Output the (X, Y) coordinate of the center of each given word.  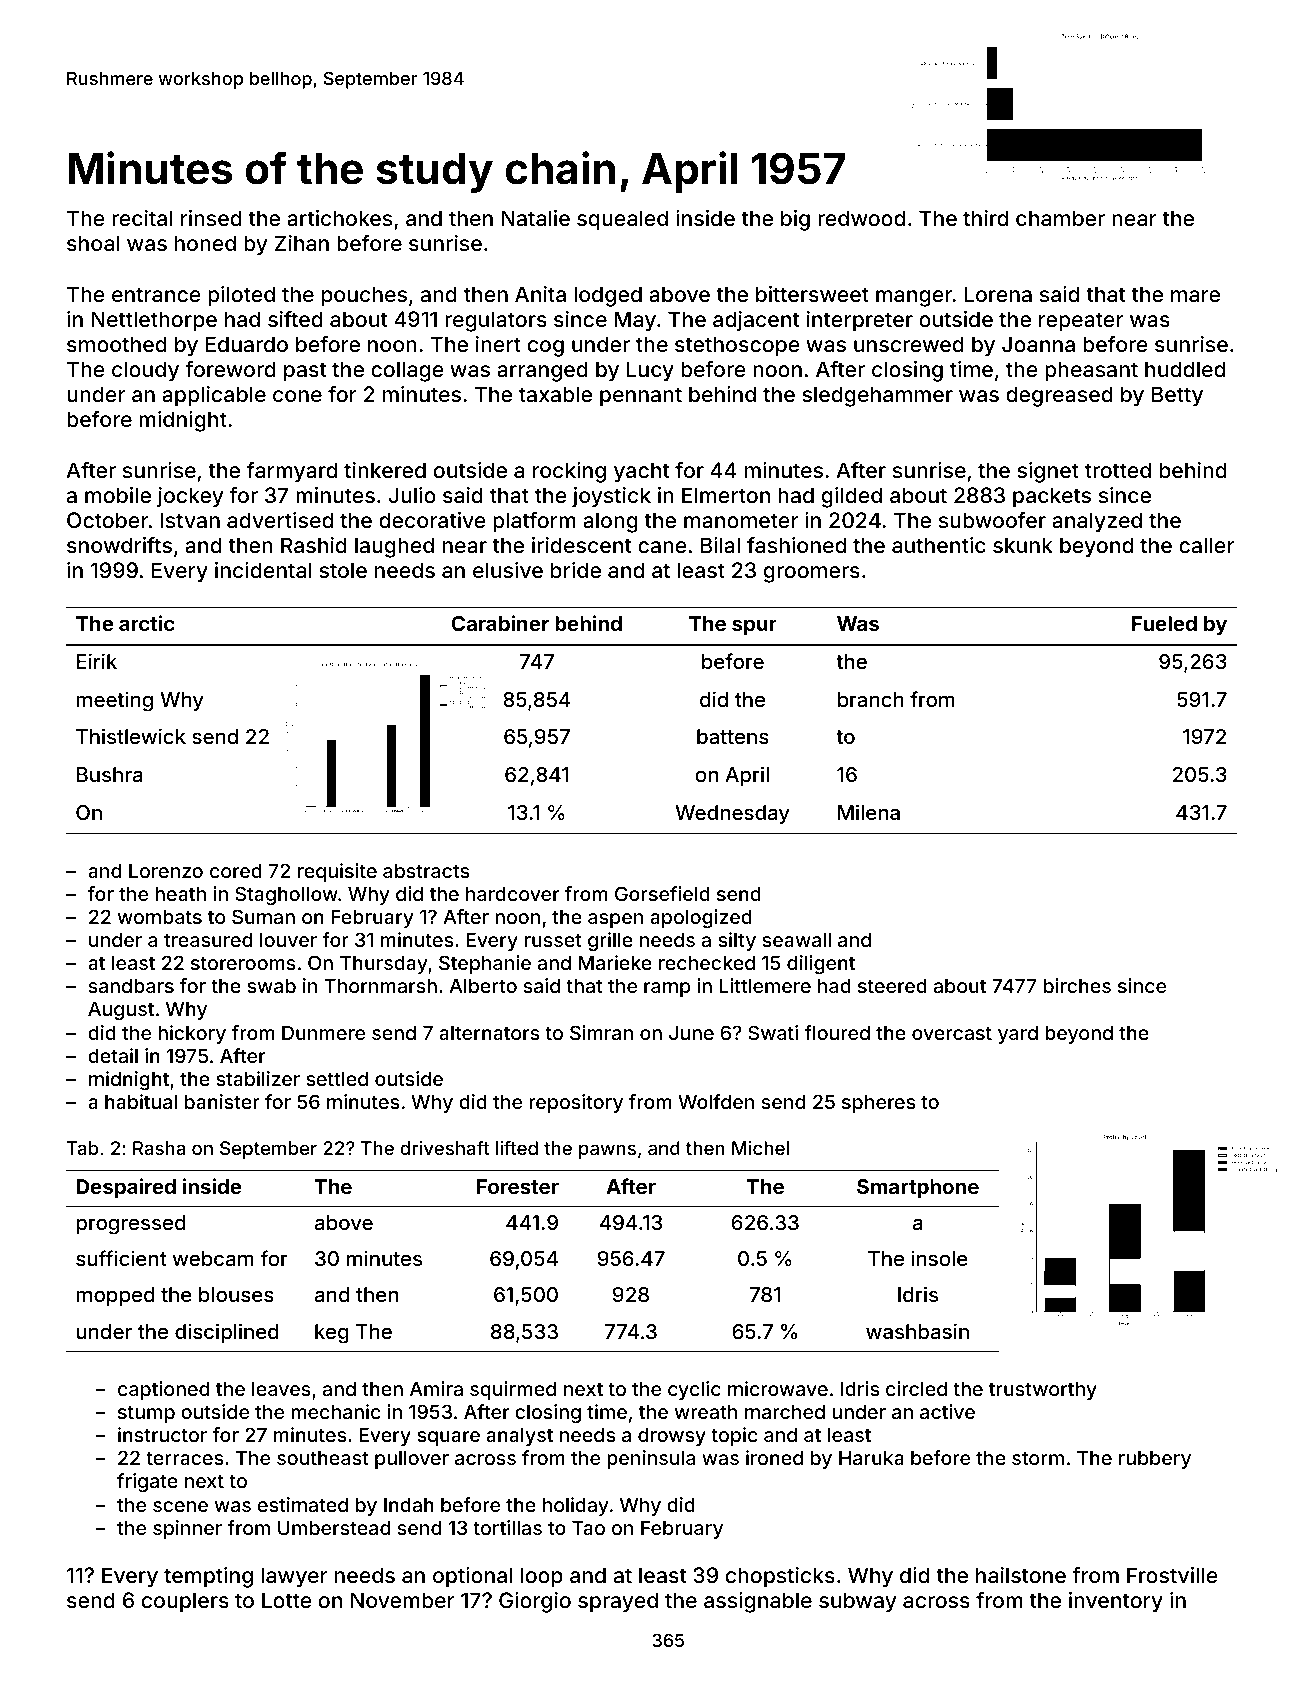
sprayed (618, 1602)
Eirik (97, 661)
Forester (518, 1186)
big (795, 220)
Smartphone (918, 1188)
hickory (192, 1034)
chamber (1060, 218)
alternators (489, 1032)
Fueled (1164, 623)
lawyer (294, 1577)
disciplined (227, 1333)
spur (754, 627)
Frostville (1172, 1575)
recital (142, 218)
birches (1077, 985)
